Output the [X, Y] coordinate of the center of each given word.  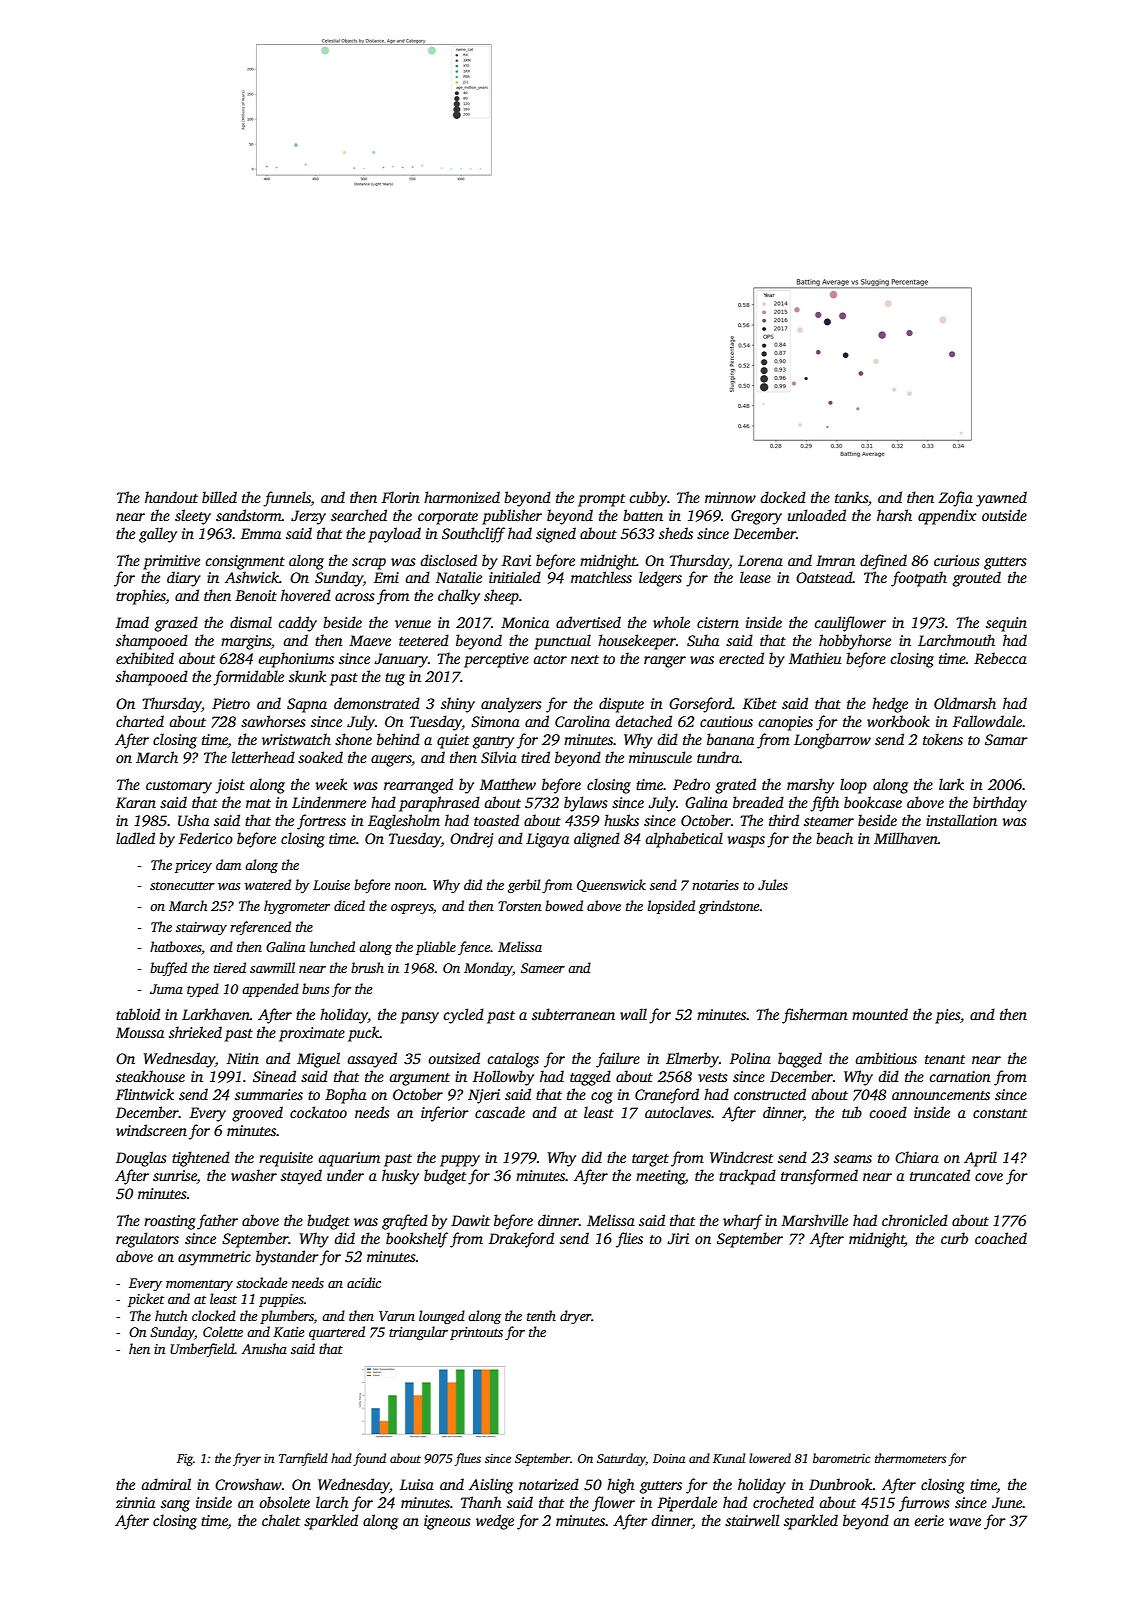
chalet [281, 1520]
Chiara [917, 1157]
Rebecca [1000, 658]
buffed [168, 969]
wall [633, 1014]
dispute [621, 705]
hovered [306, 595]
